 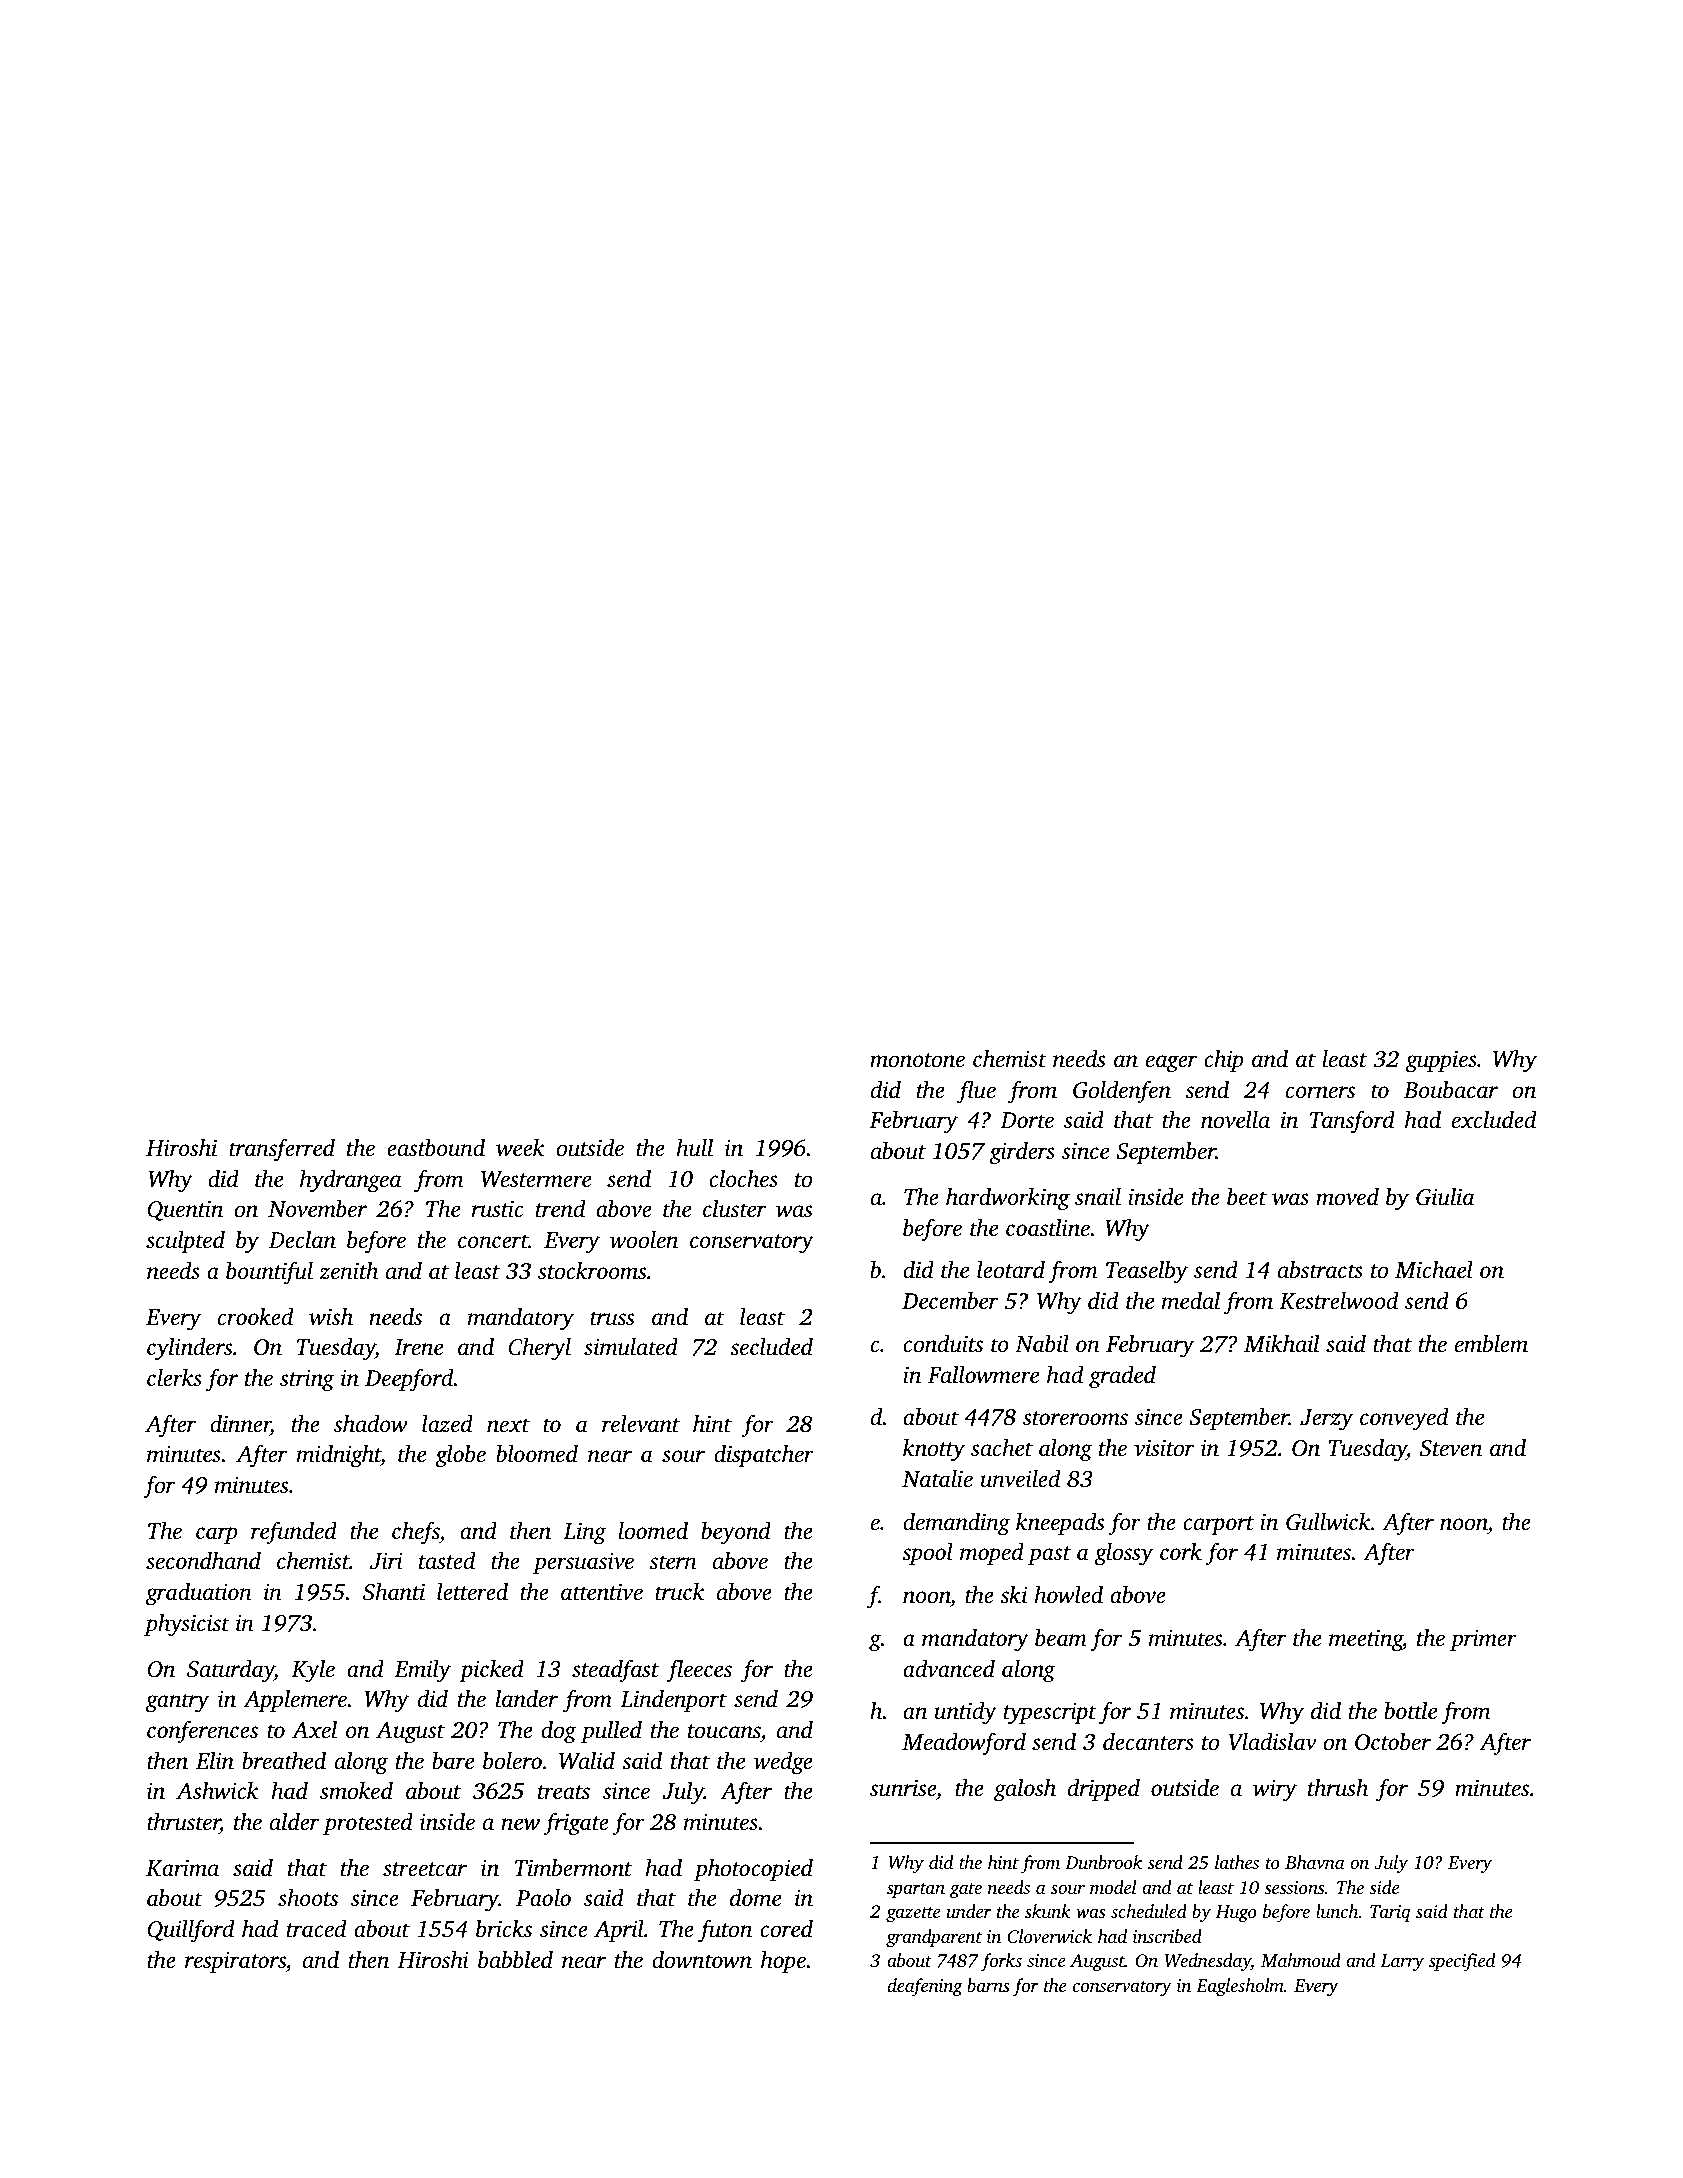 What do you see at coordinates (965, 1713) in the screenshot?
I see `untidy` at bounding box center [965, 1713].
